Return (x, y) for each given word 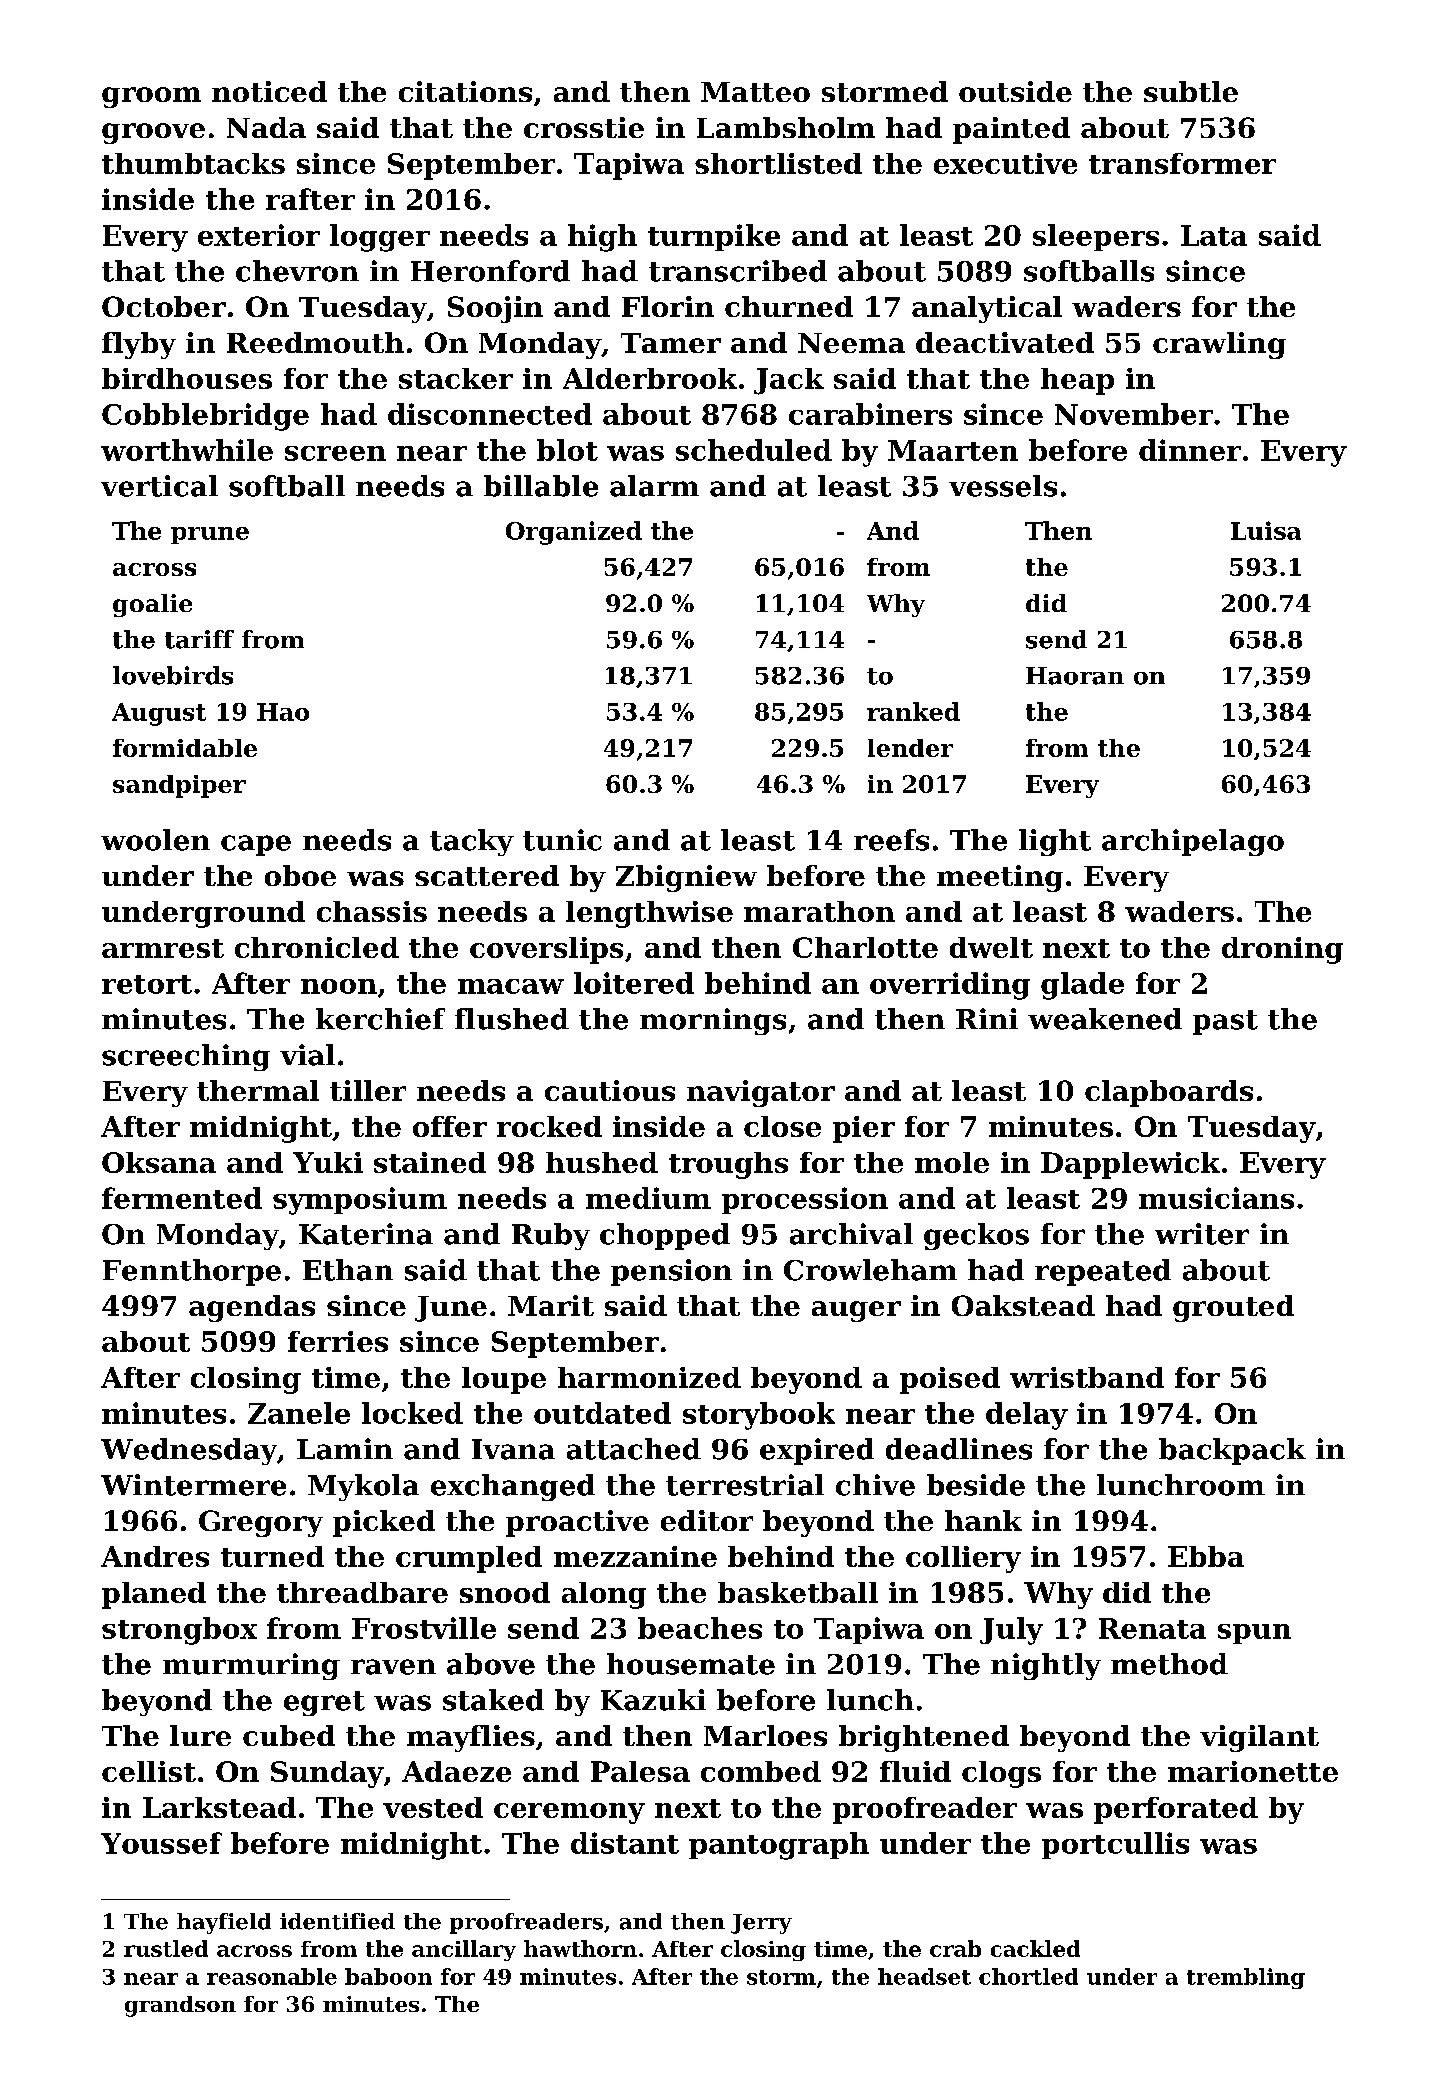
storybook (759, 1416)
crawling (1219, 345)
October (164, 306)
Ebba (1206, 1556)
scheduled (754, 450)
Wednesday (189, 1451)
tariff (199, 639)
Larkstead (219, 1807)
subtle (1191, 91)
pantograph (779, 1846)
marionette (1253, 1771)
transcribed (738, 271)
